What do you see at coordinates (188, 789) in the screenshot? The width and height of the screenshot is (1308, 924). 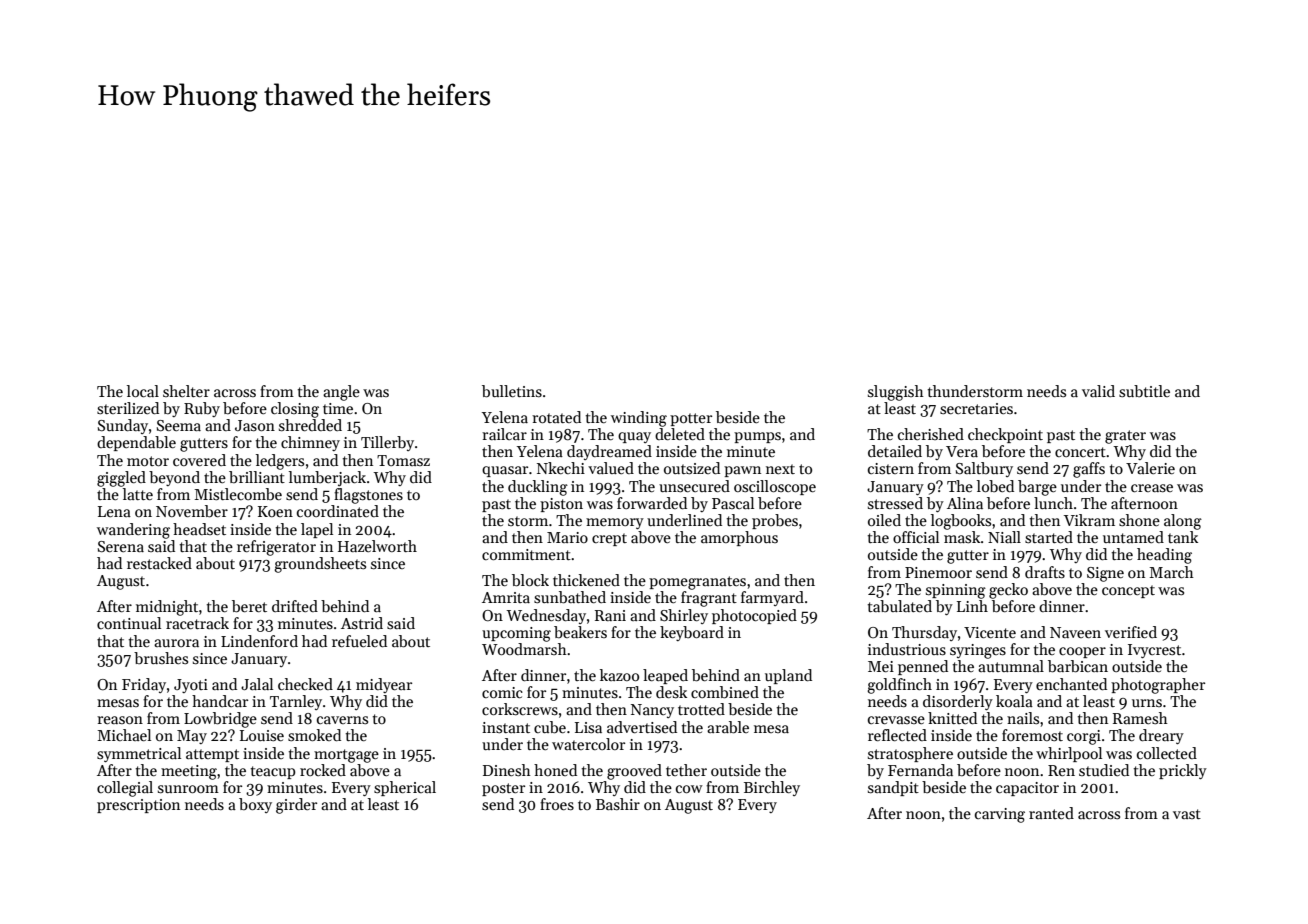 I see `sunroom` at bounding box center [188, 789].
